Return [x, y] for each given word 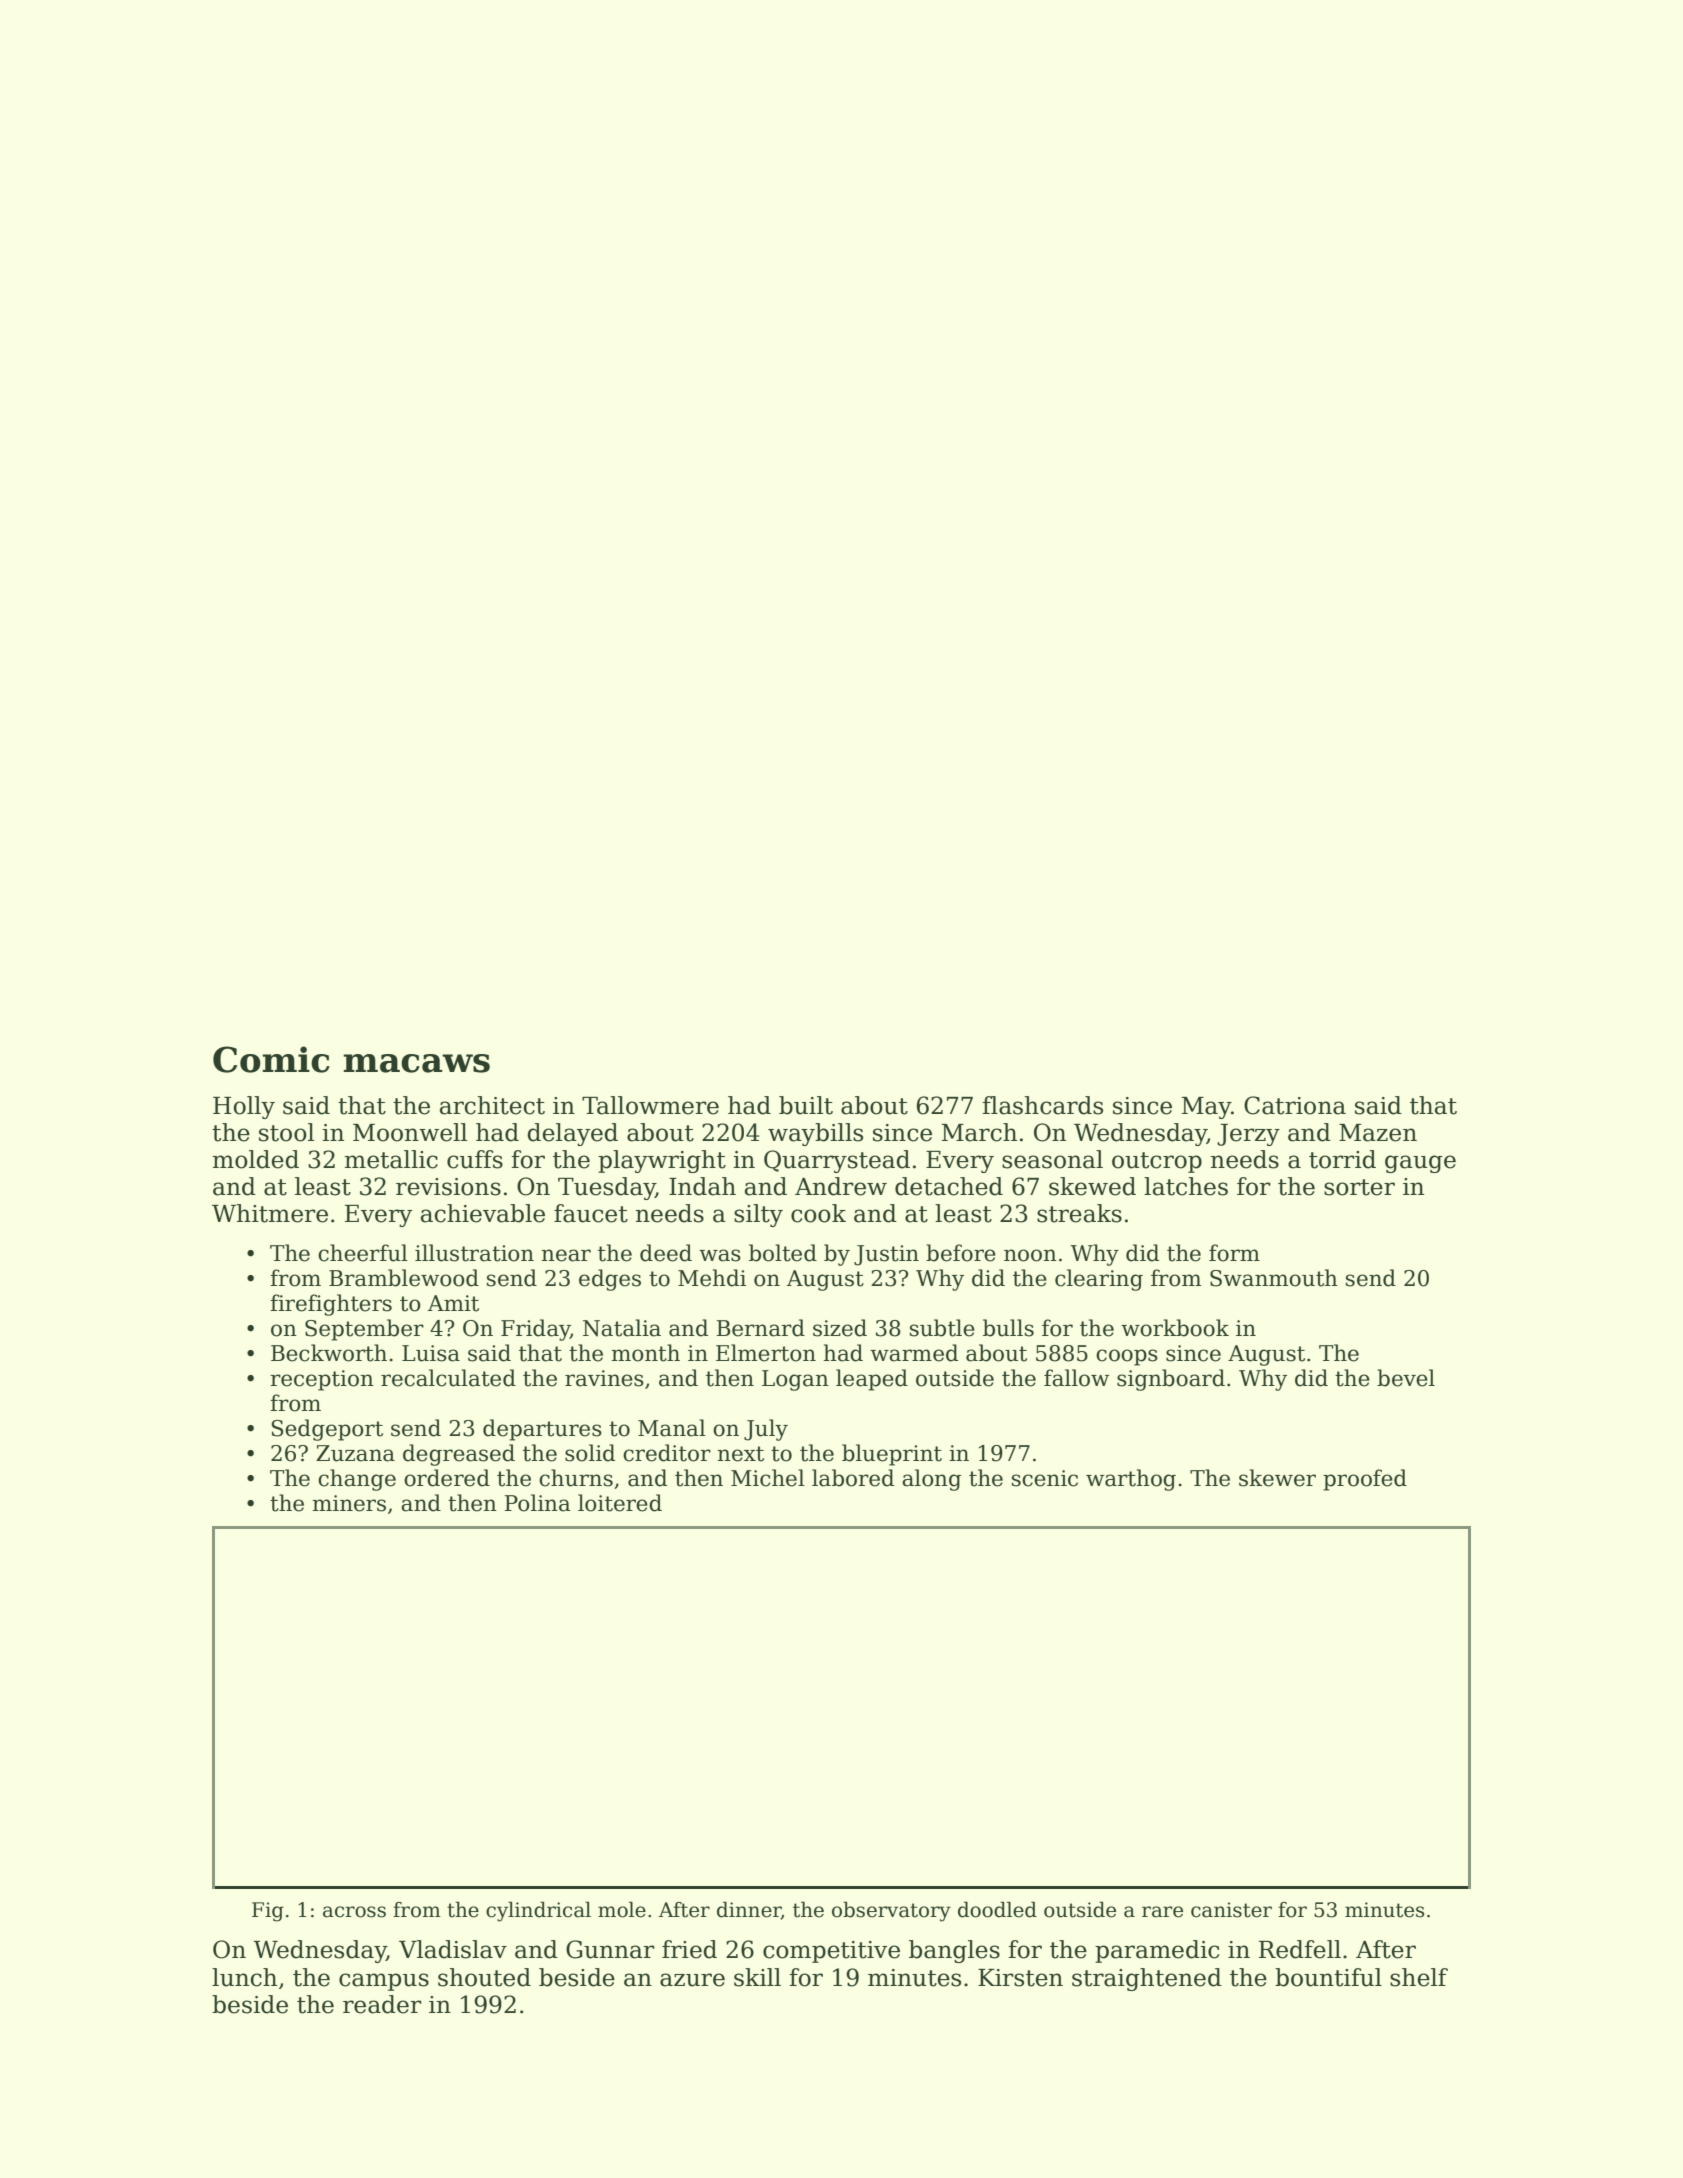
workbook [1175, 1328]
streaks [1079, 1213]
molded [256, 1159]
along [931, 1480]
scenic [1045, 1478]
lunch [244, 1977]
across [354, 1912]
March [979, 1132]
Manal [672, 1428]
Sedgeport [327, 1430]
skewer [1277, 1478]
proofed [1365, 1480]
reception [322, 1380]
